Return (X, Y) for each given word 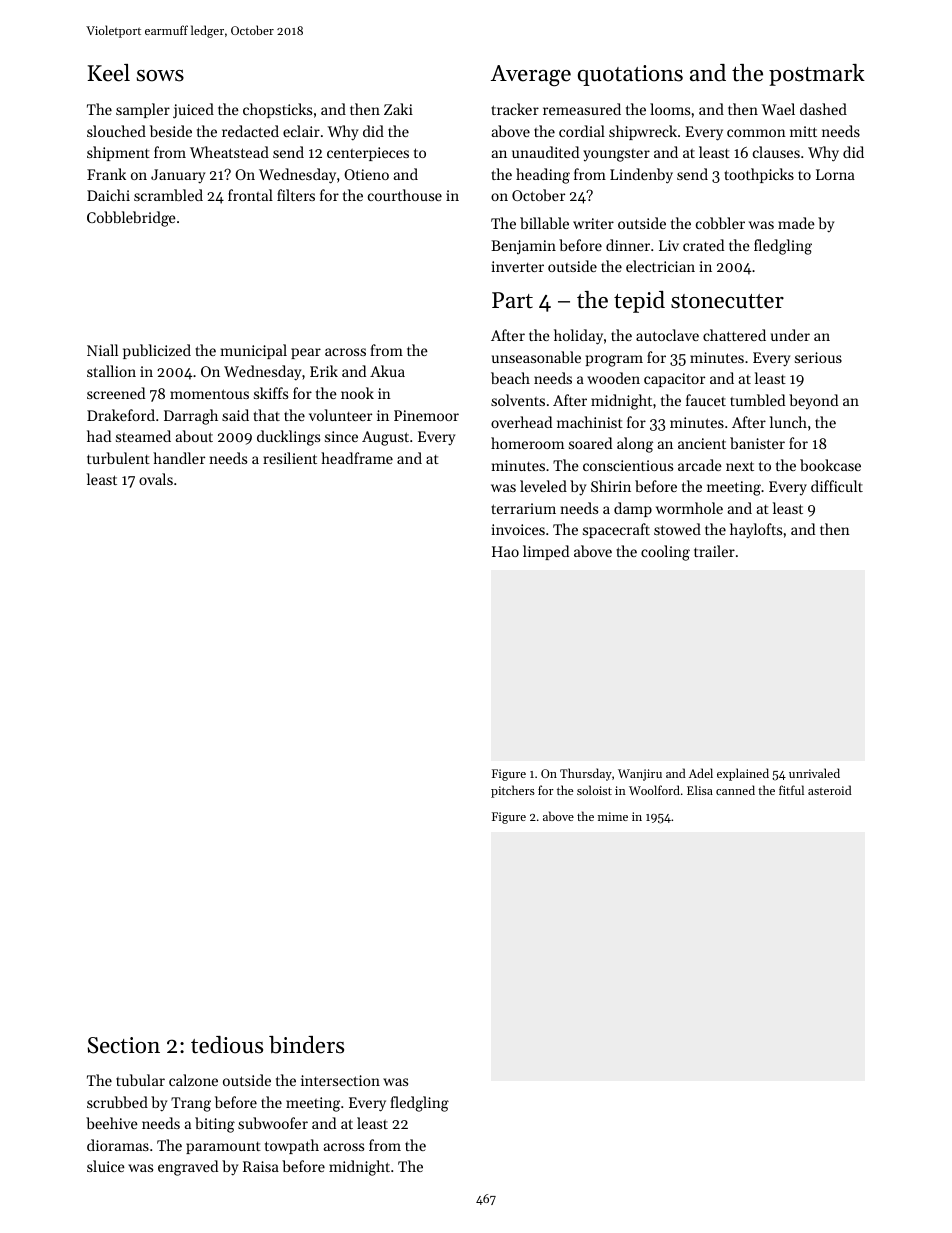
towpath (292, 1146)
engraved (188, 1168)
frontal (250, 195)
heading (543, 176)
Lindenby (641, 176)
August (385, 438)
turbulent (118, 458)
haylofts (756, 531)
